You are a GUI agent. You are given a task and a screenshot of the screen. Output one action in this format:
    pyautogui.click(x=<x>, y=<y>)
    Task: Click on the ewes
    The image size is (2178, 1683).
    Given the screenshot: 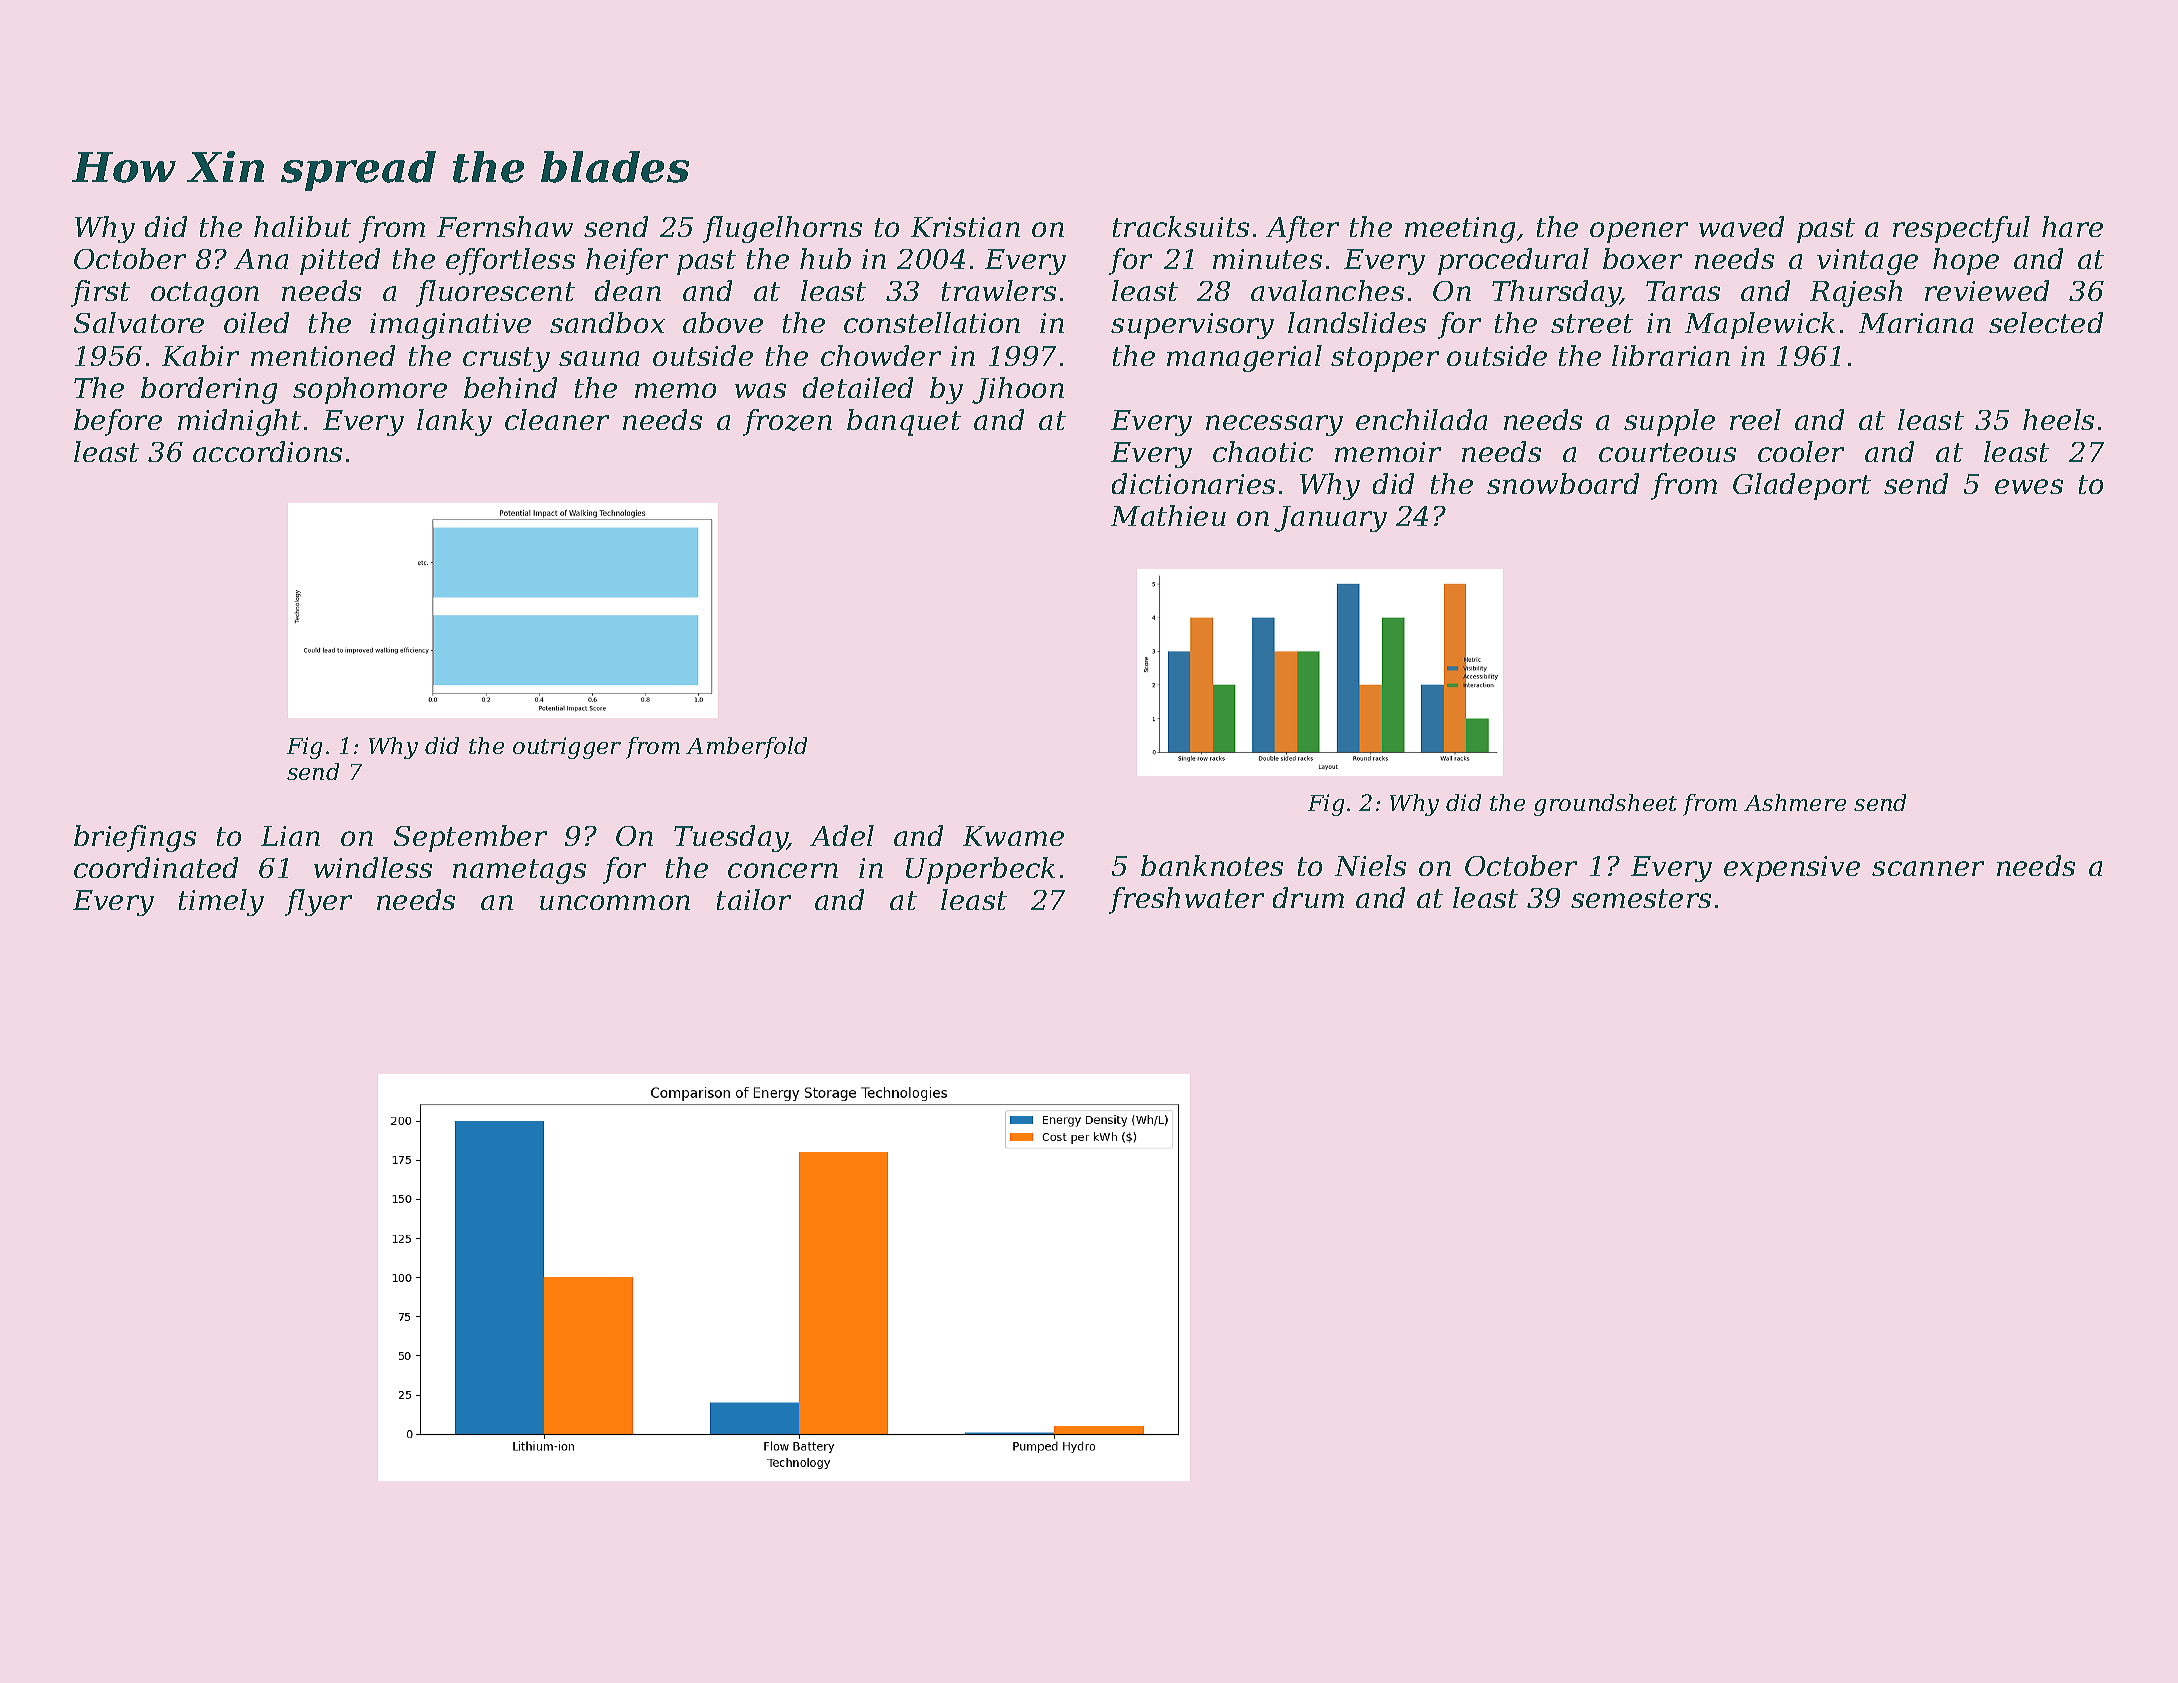 What is the action you would take?
    pyautogui.click(x=2029, y=486)
